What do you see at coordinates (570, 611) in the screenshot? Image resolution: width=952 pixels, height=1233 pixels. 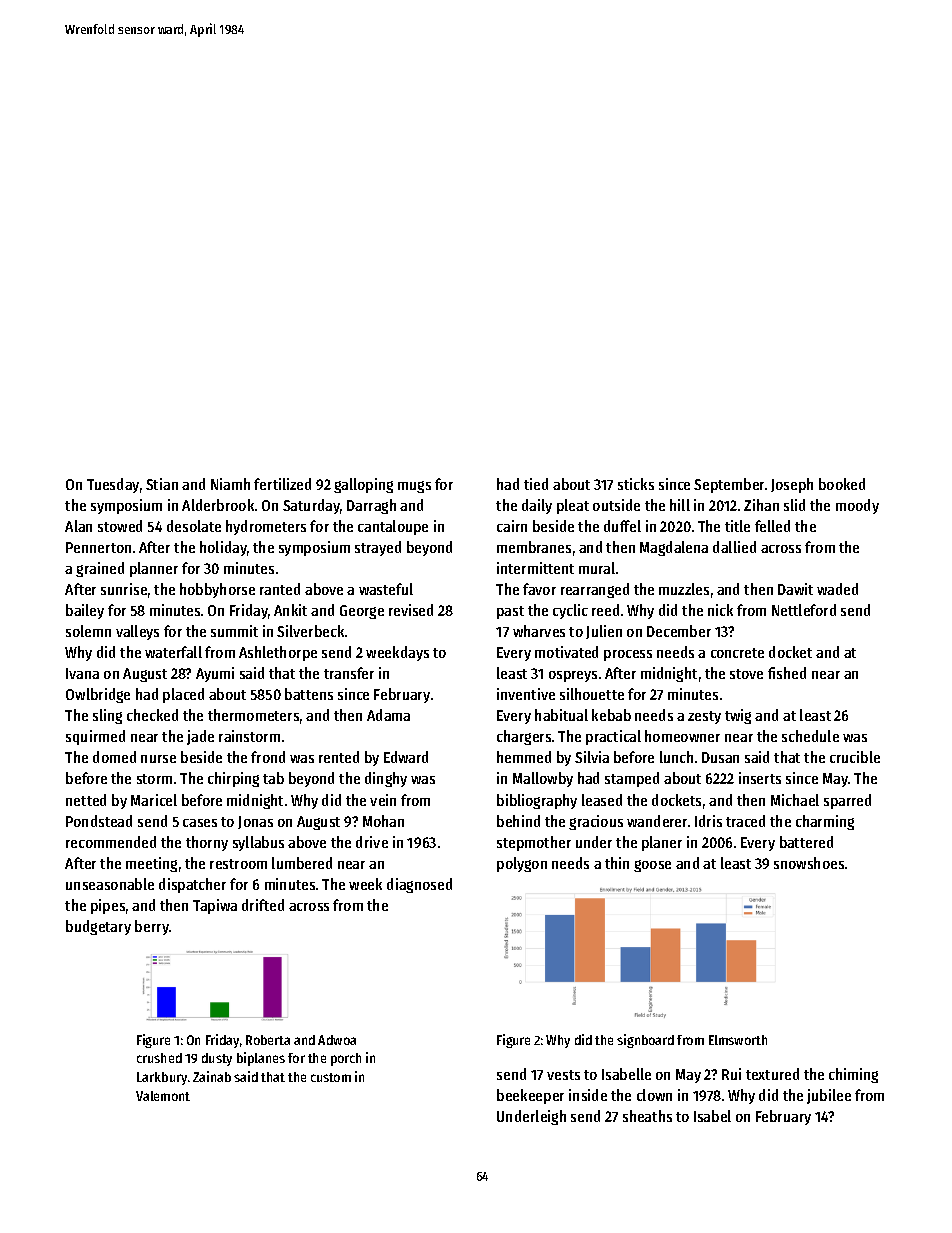 I see `cyclic` at bounding box center [570, 611].
